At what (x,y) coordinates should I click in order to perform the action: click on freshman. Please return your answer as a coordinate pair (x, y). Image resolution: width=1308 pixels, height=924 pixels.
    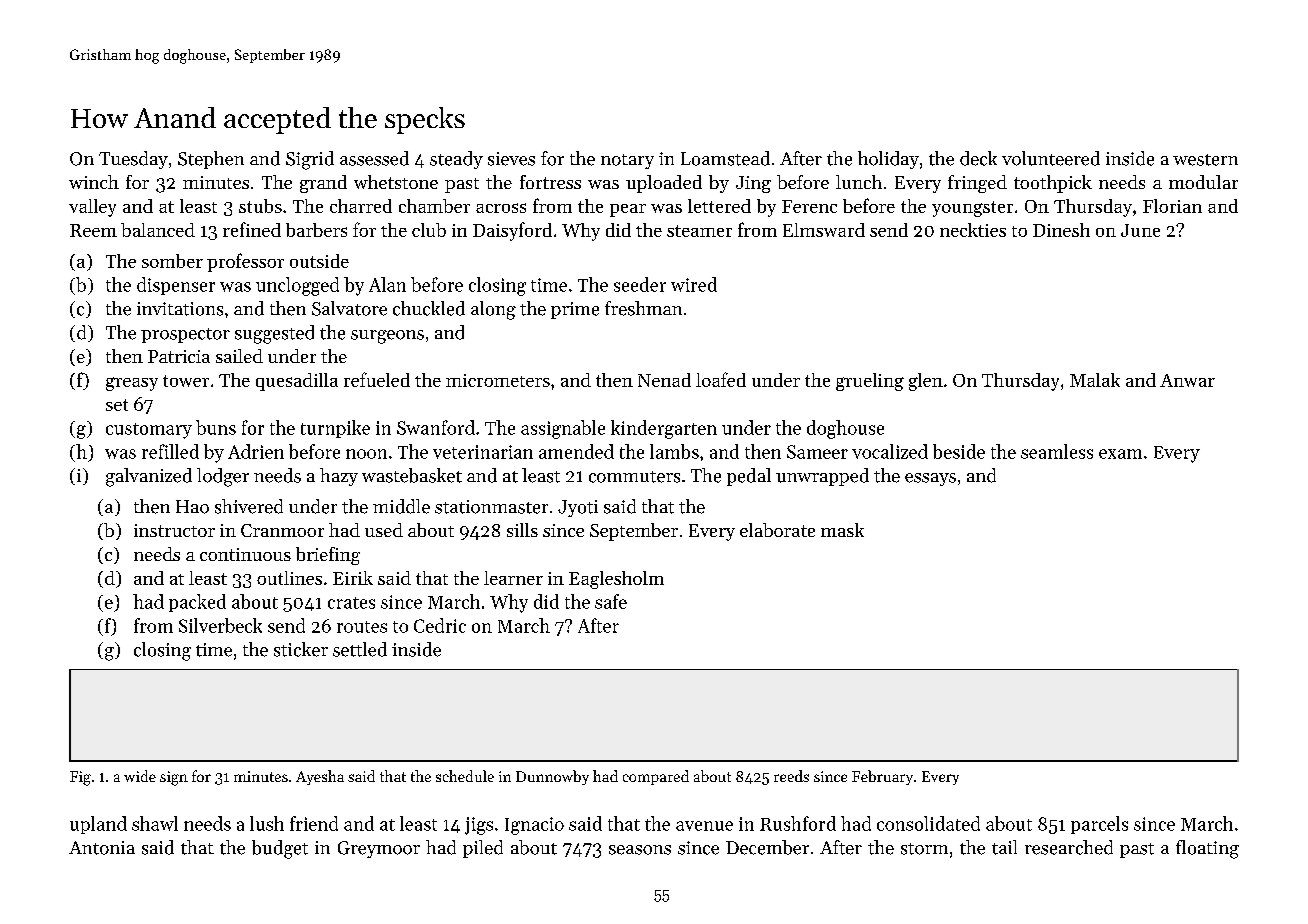
    Looking at the image, I should click on (643, 308).
